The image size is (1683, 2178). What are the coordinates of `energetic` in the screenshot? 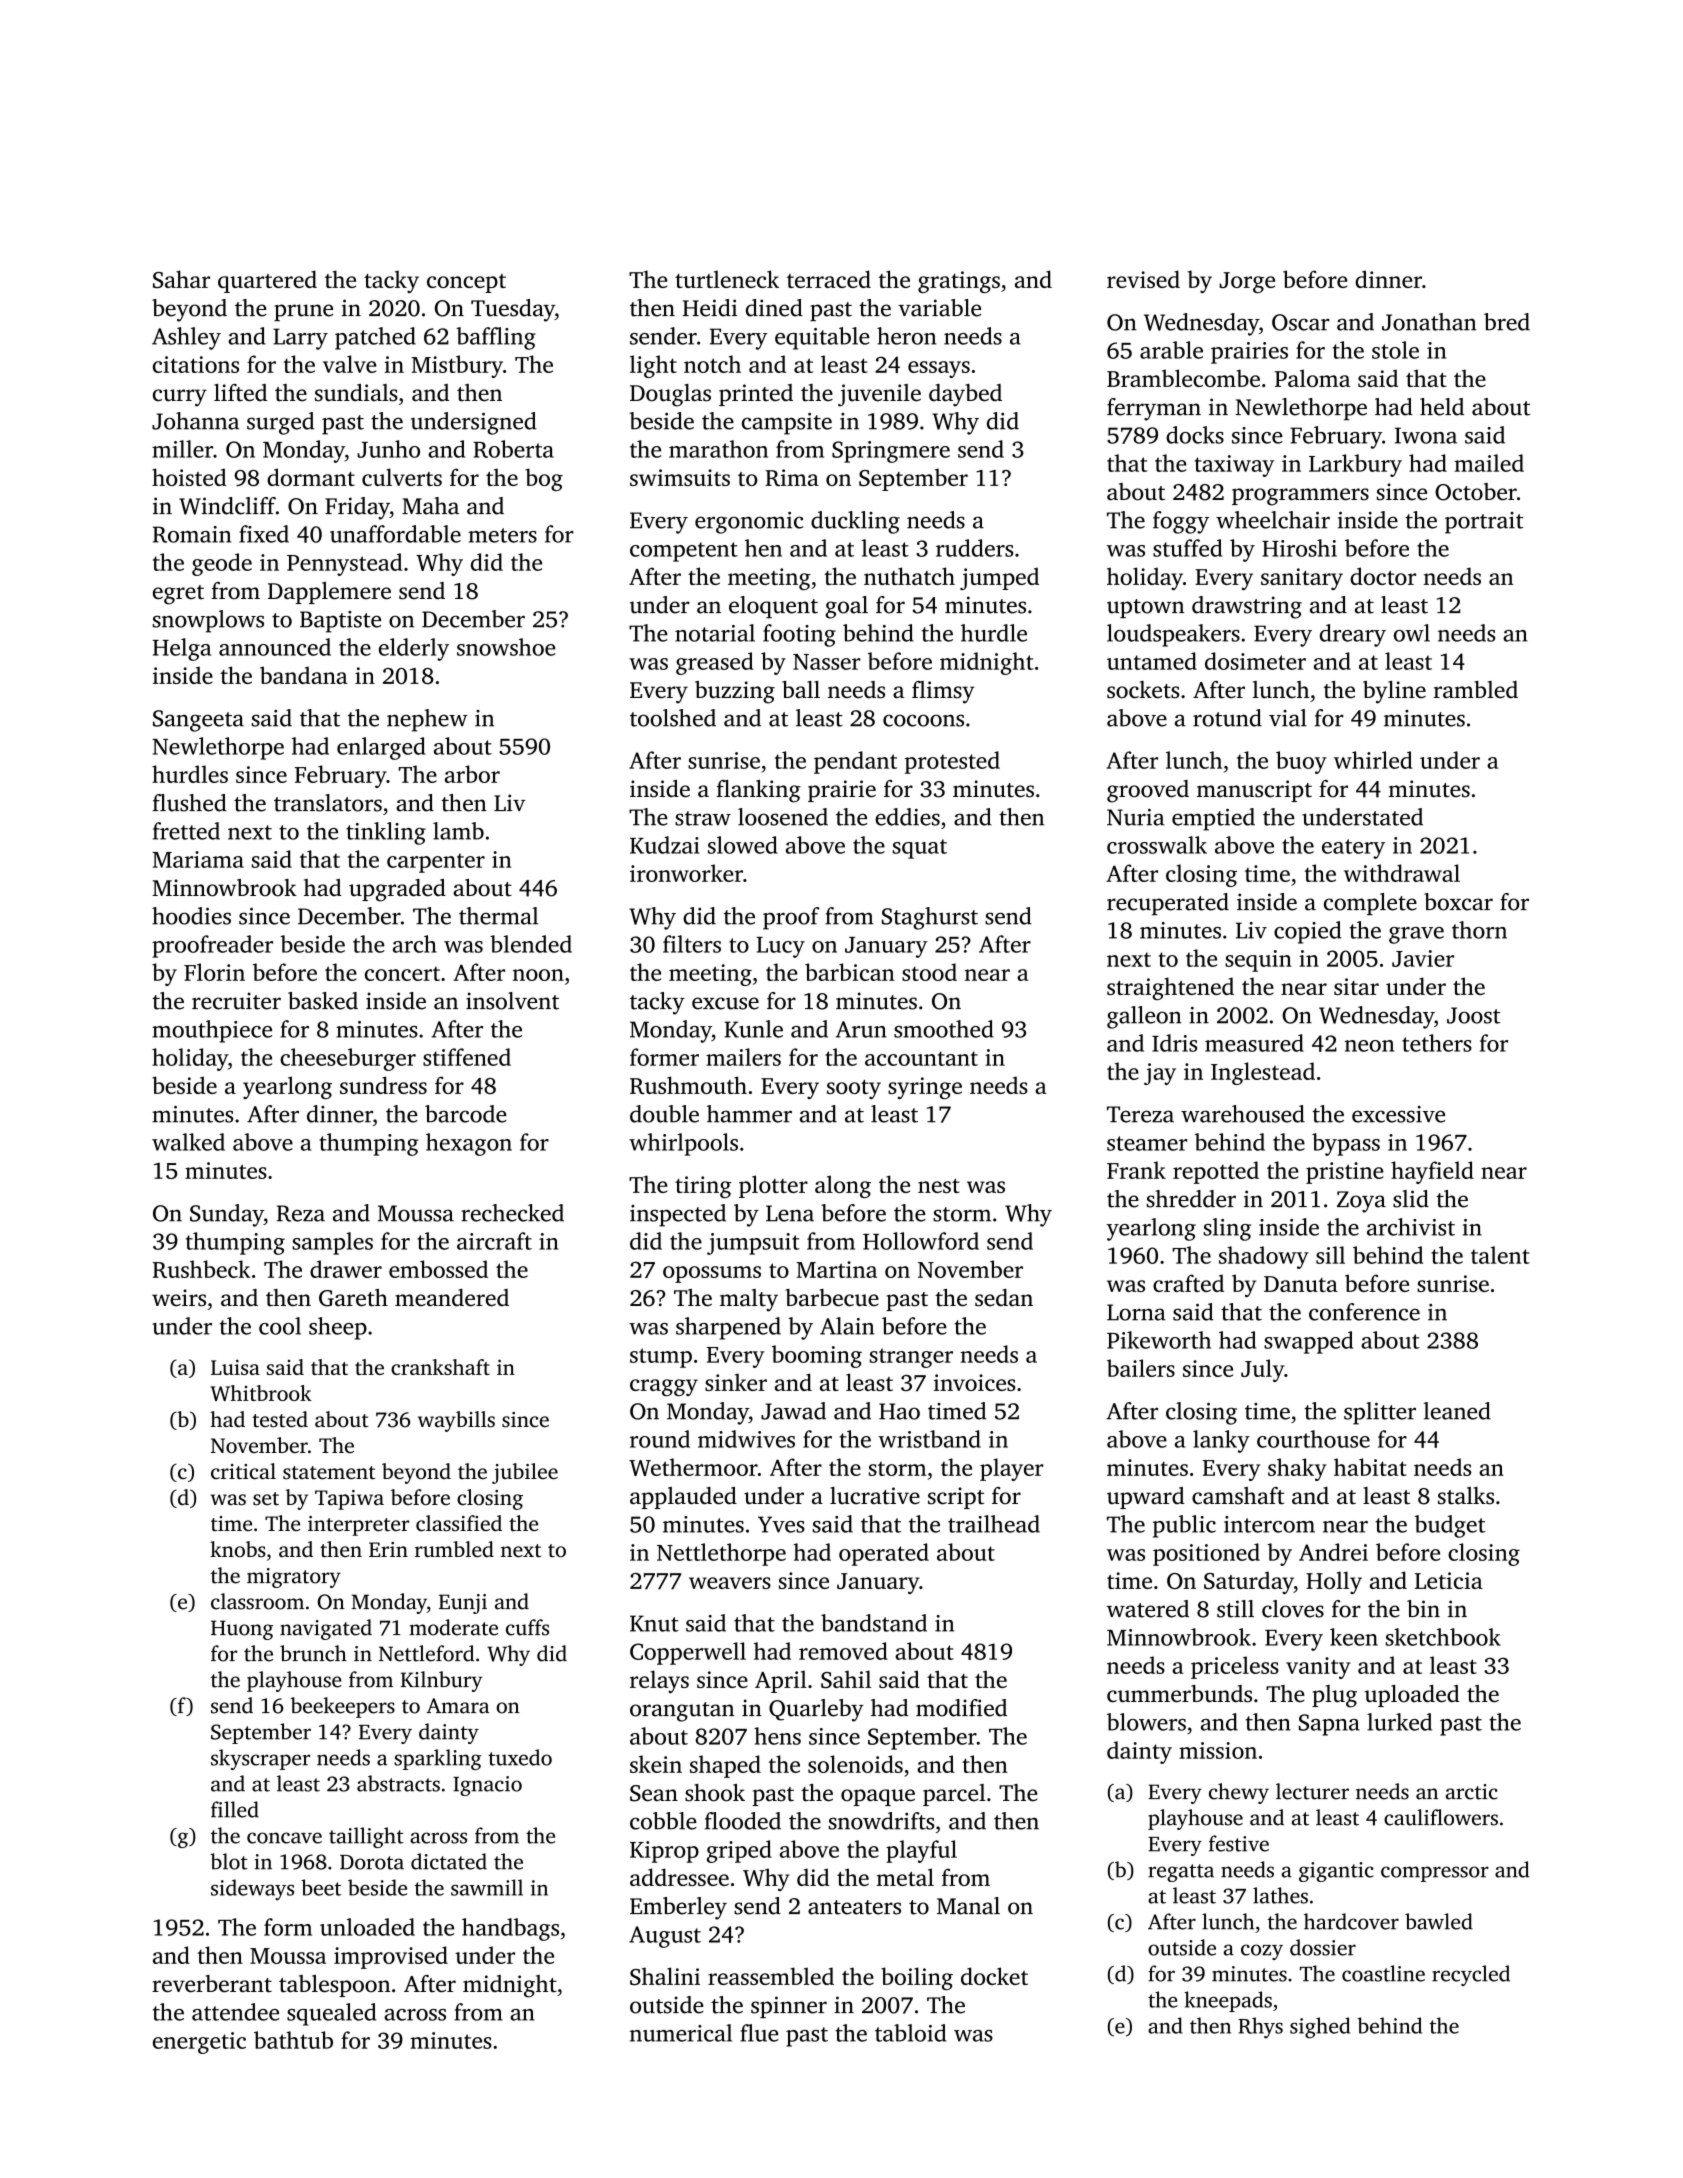 It's located at (199, 2043).
